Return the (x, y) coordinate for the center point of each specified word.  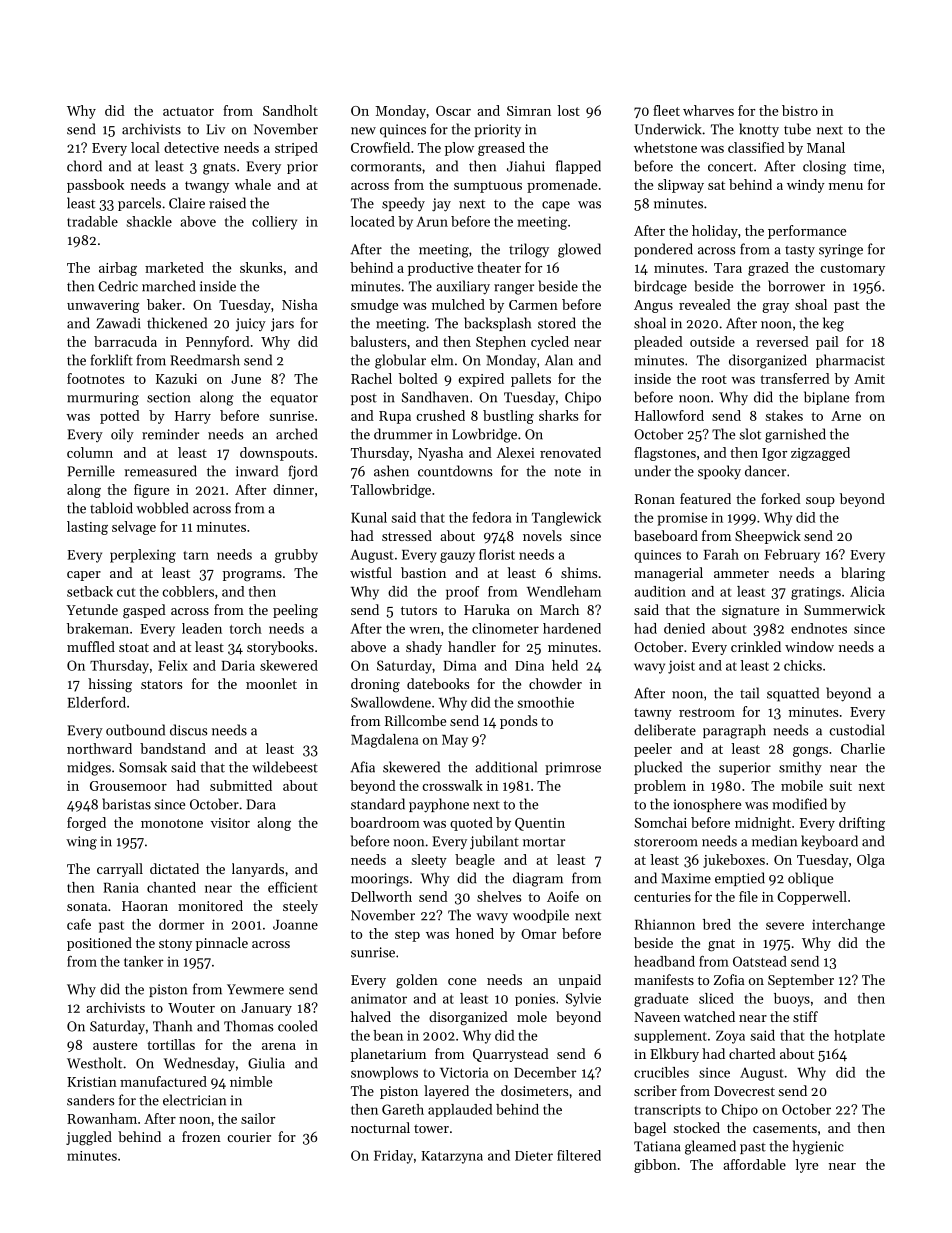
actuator (188, 111)
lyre (806, 1166)
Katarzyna (452, 1157)
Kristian (92, 1082)
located (373, 221)
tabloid (111, 508)
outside (712, 341)
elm (442, 360)
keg (833, 324)
